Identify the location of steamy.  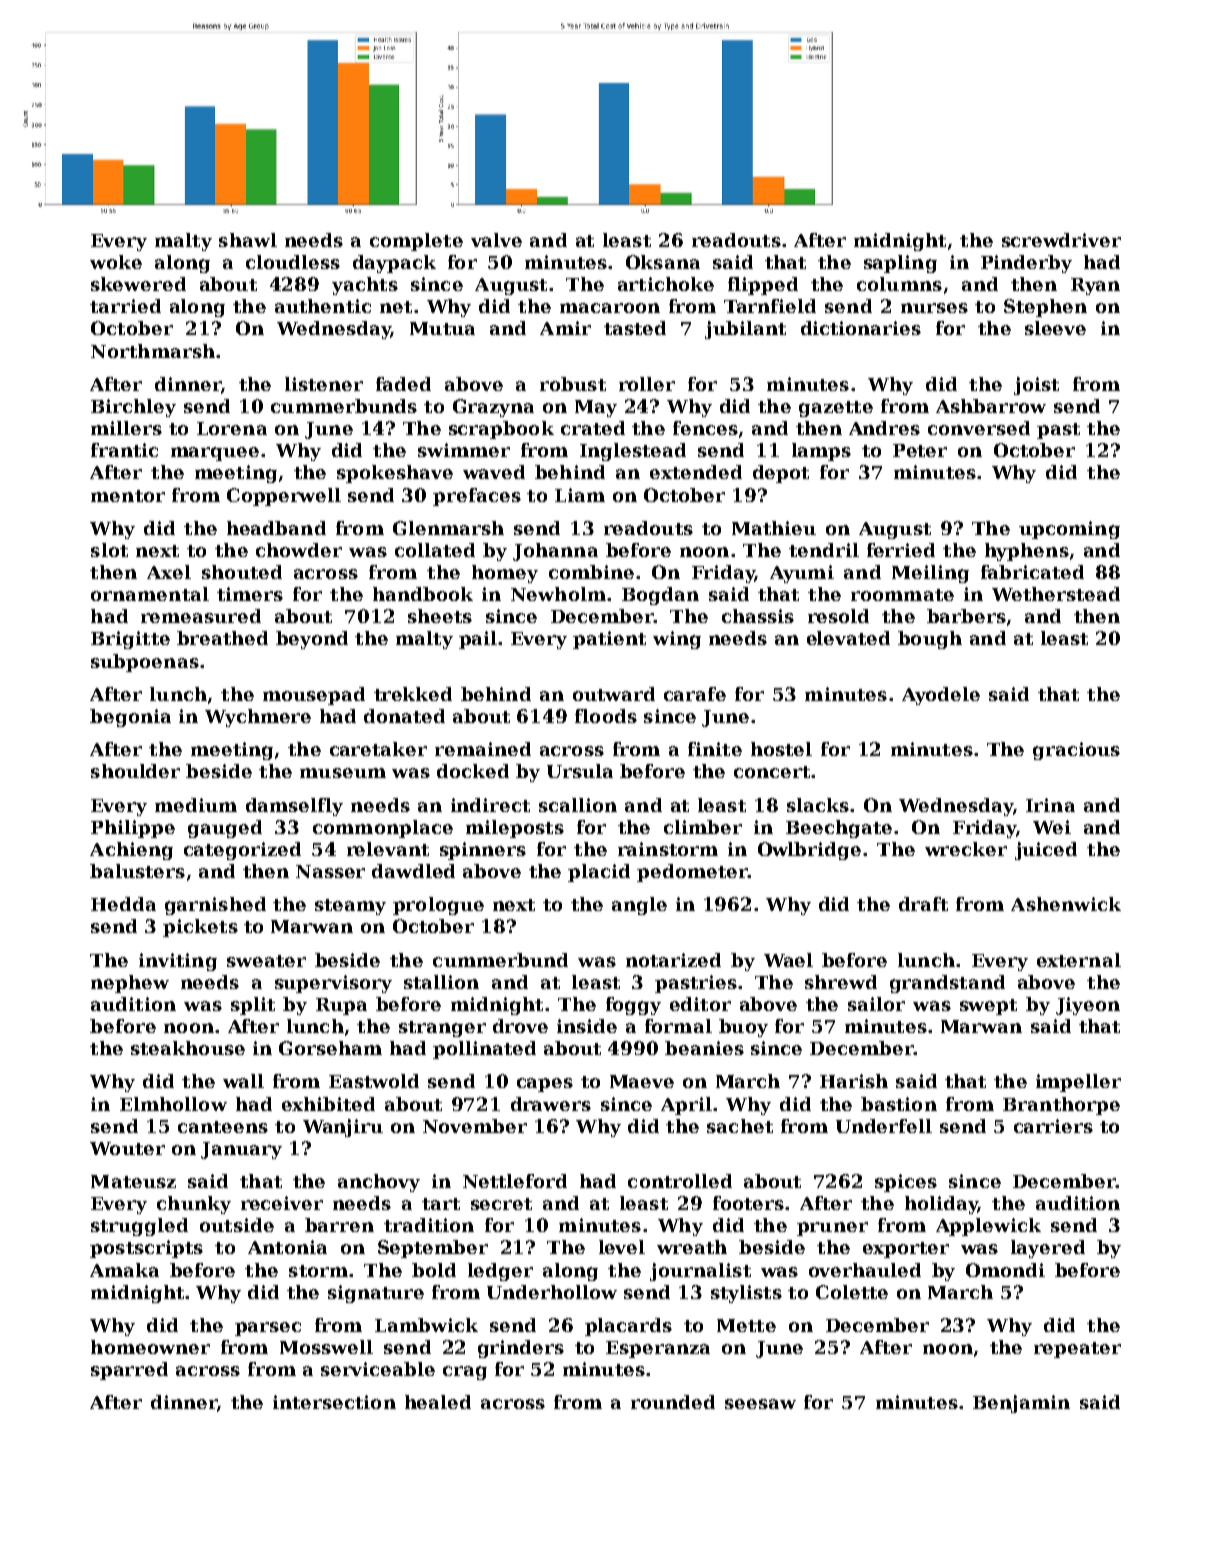
(350, 907).
